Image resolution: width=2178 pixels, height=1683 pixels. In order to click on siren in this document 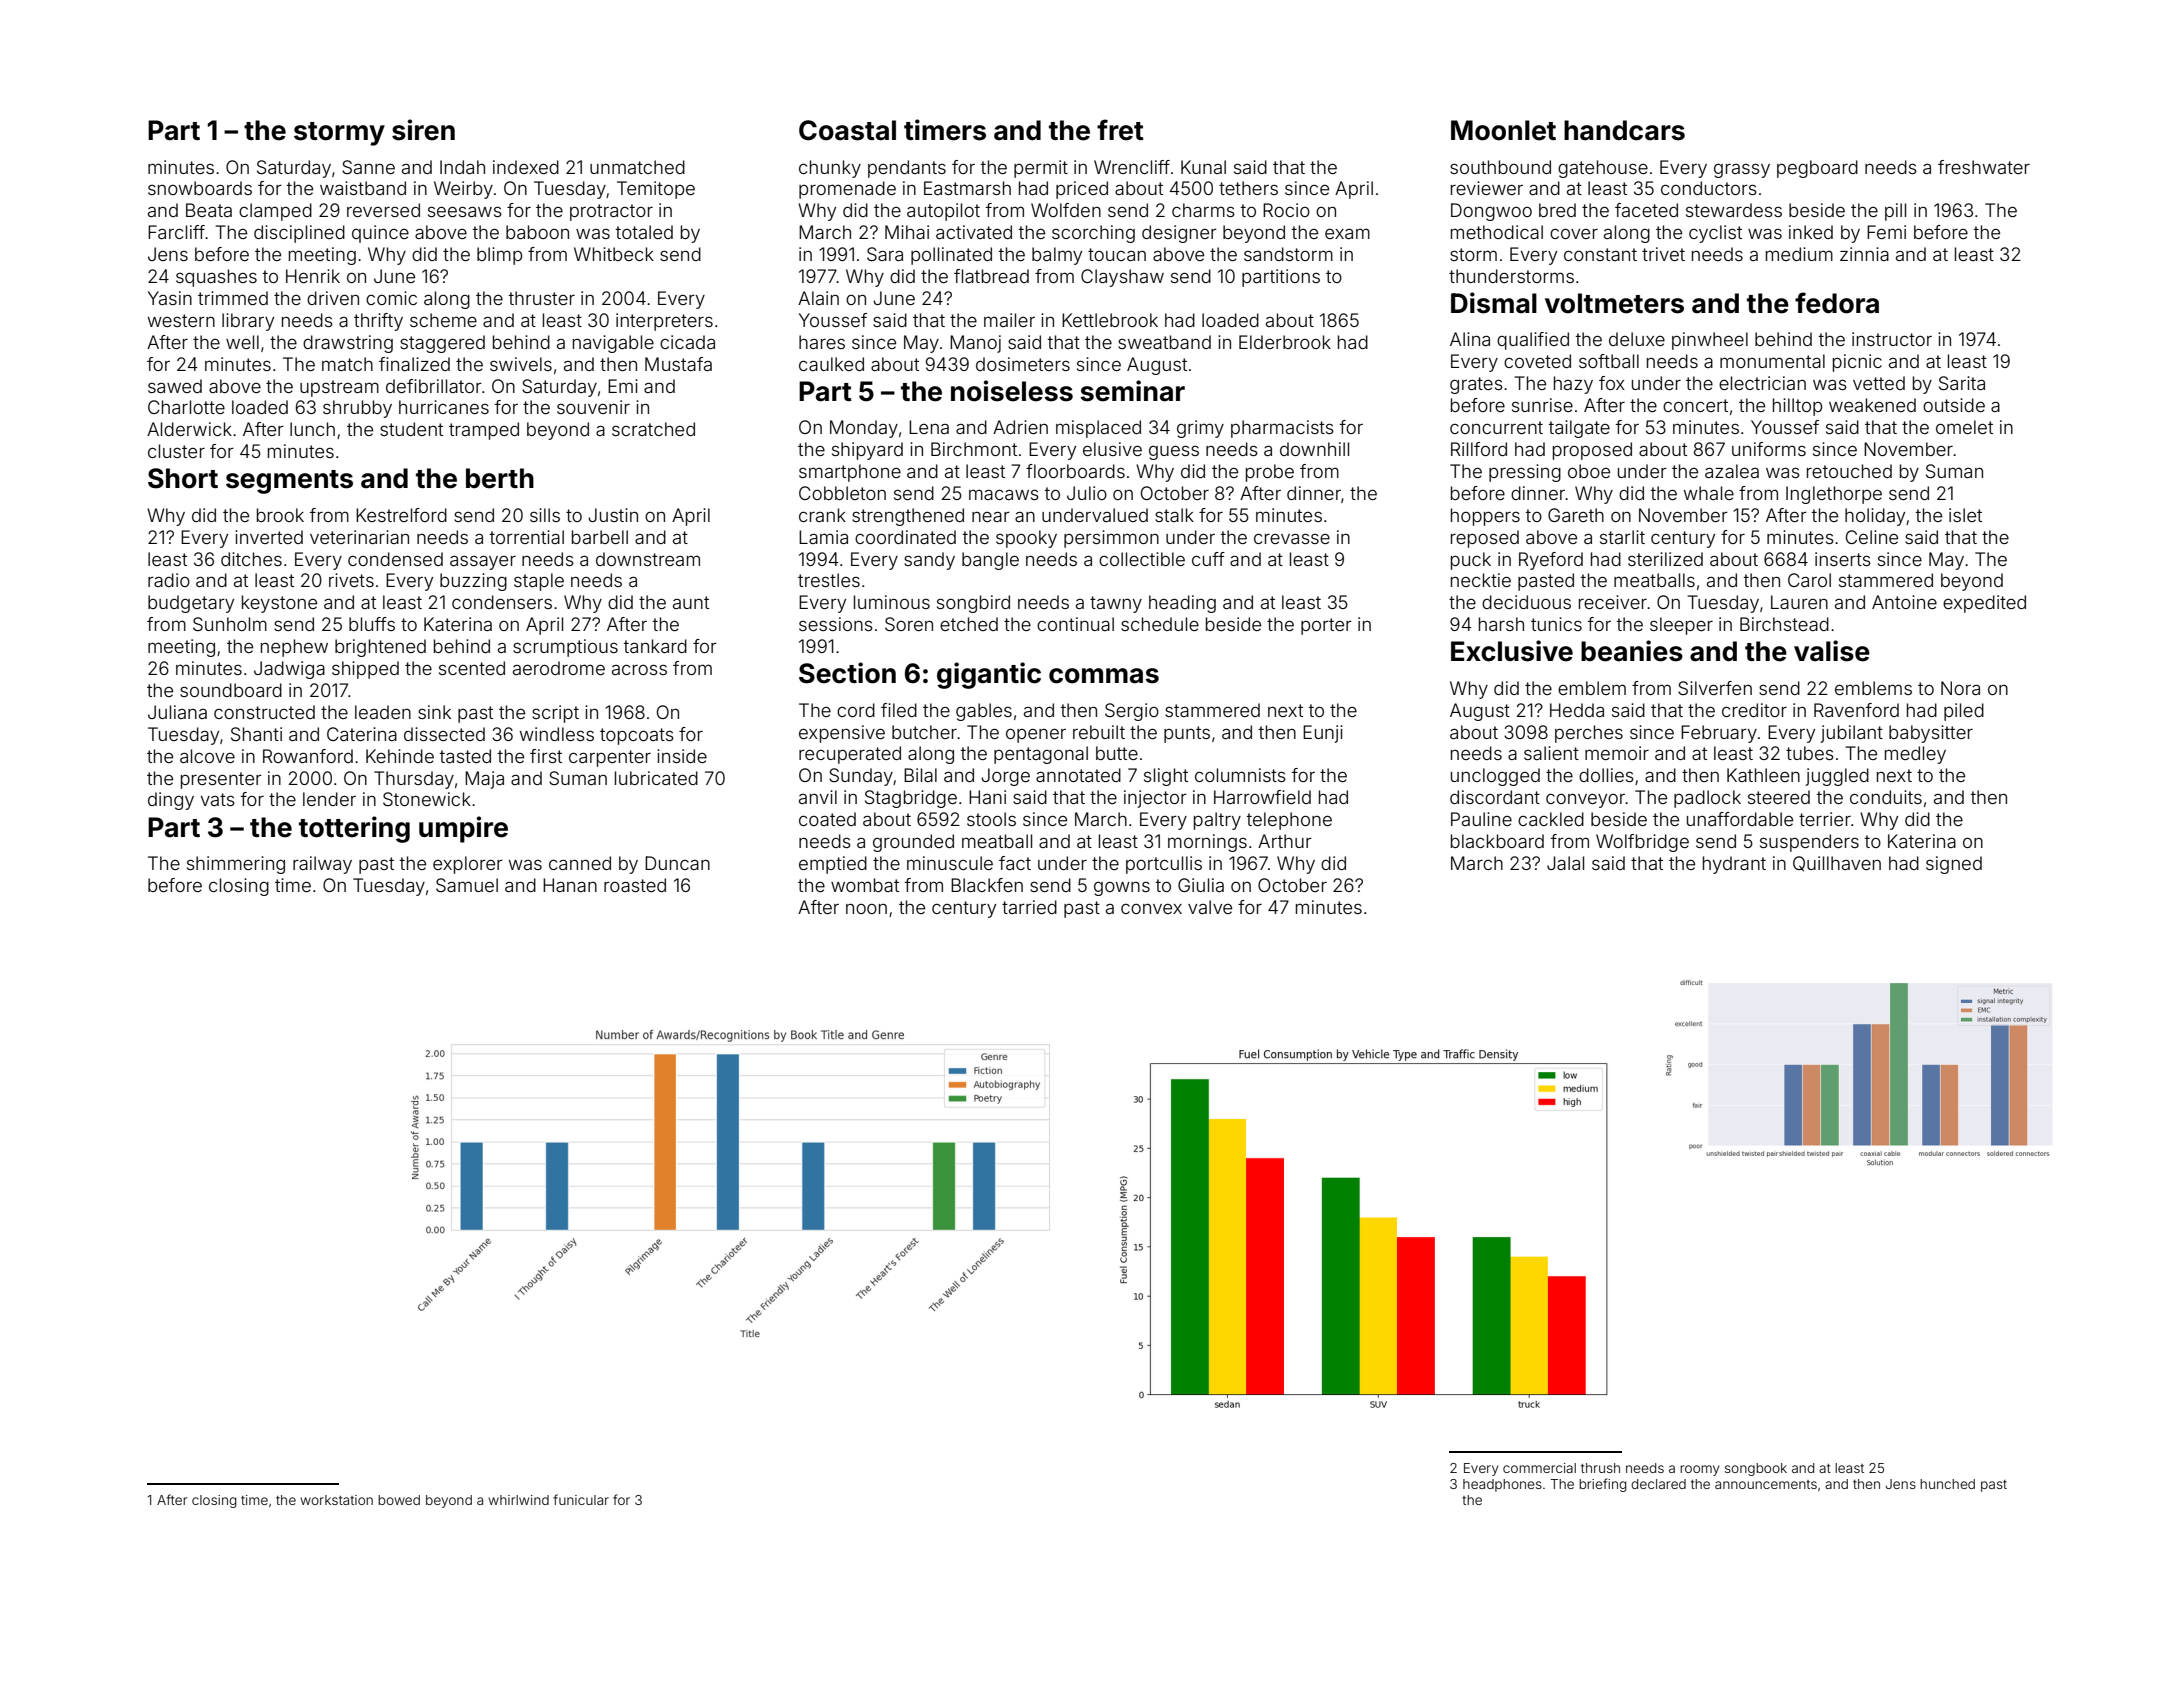, I will do `click(423, 130)`.
